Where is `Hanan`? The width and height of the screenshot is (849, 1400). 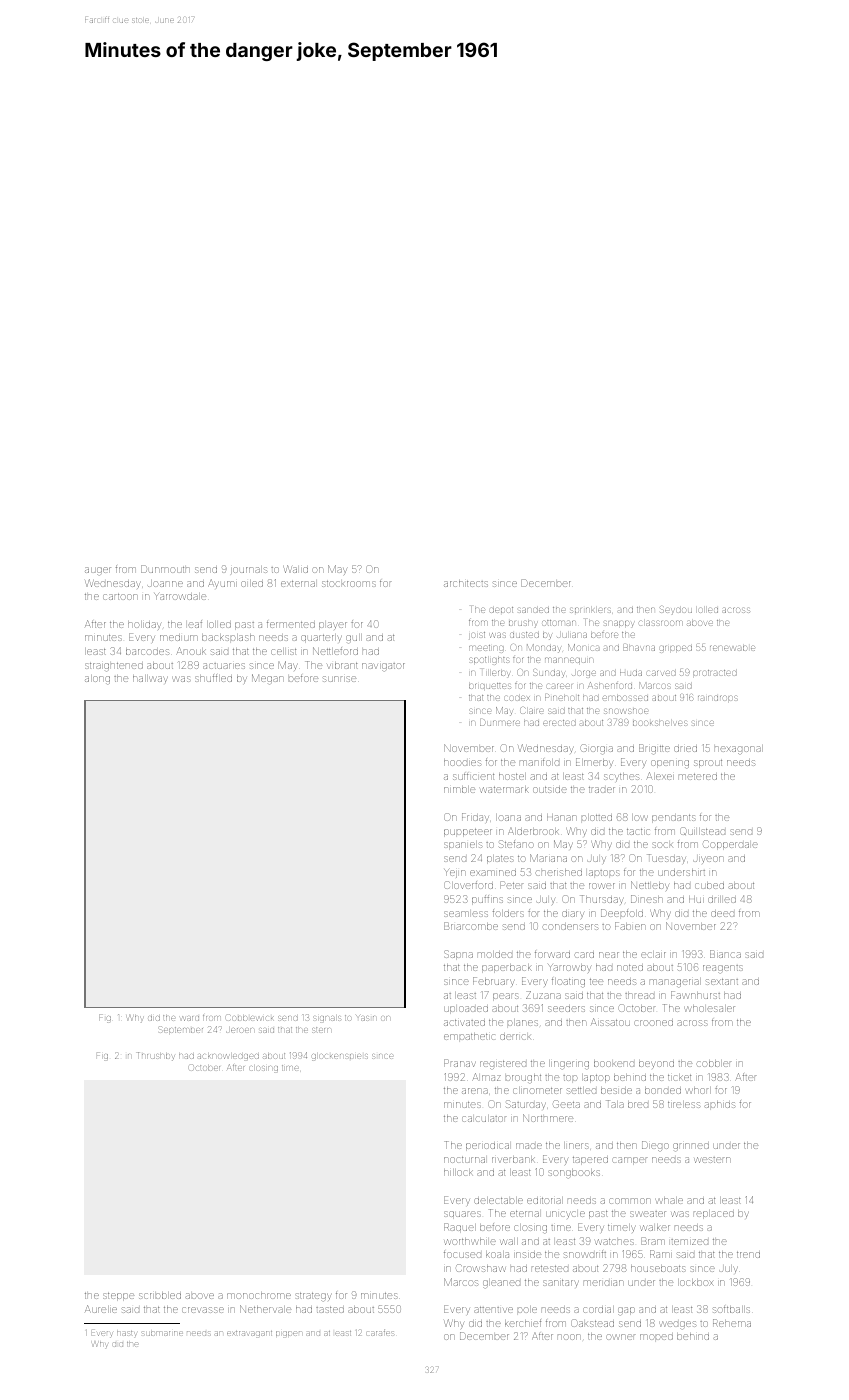 Hanan is located at coordinates (561, 817).
